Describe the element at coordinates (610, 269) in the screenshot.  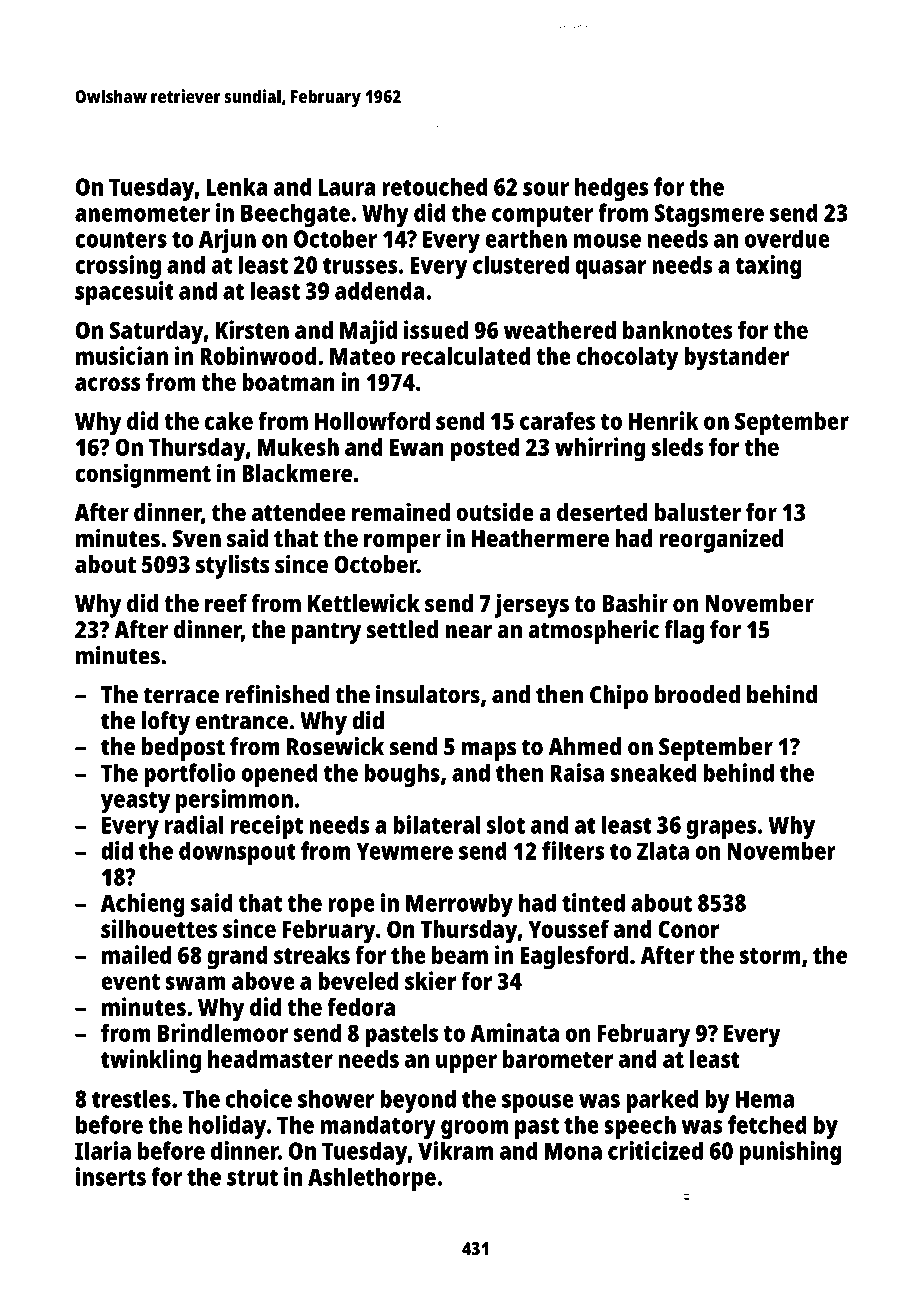
I see `quasar` at that location.
